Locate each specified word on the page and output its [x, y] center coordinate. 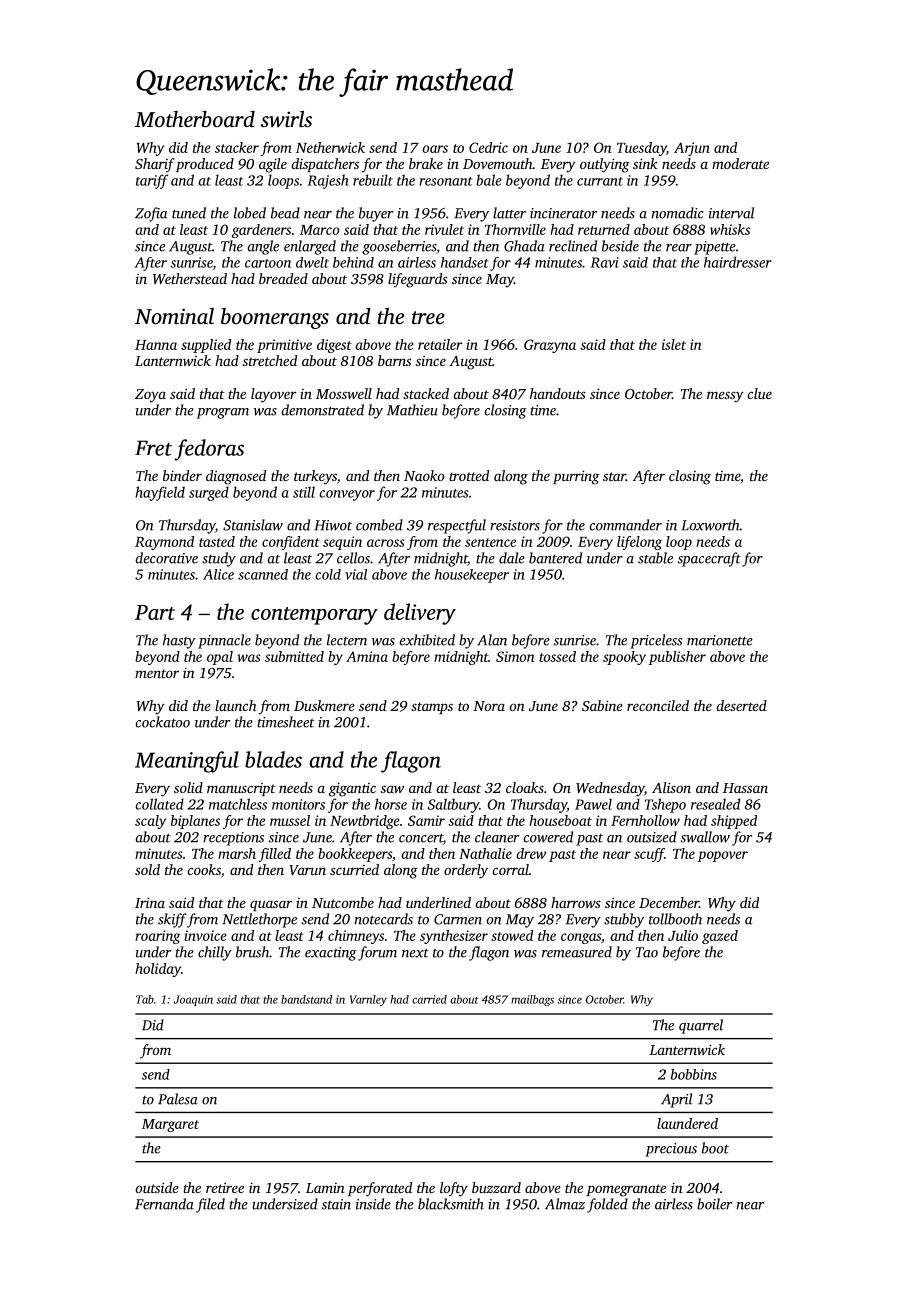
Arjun [692, 149]
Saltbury [453, 805]
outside [157, 1187]
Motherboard [195, 119]
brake [426, 163]
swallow [705, 837]
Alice [218, 574]
